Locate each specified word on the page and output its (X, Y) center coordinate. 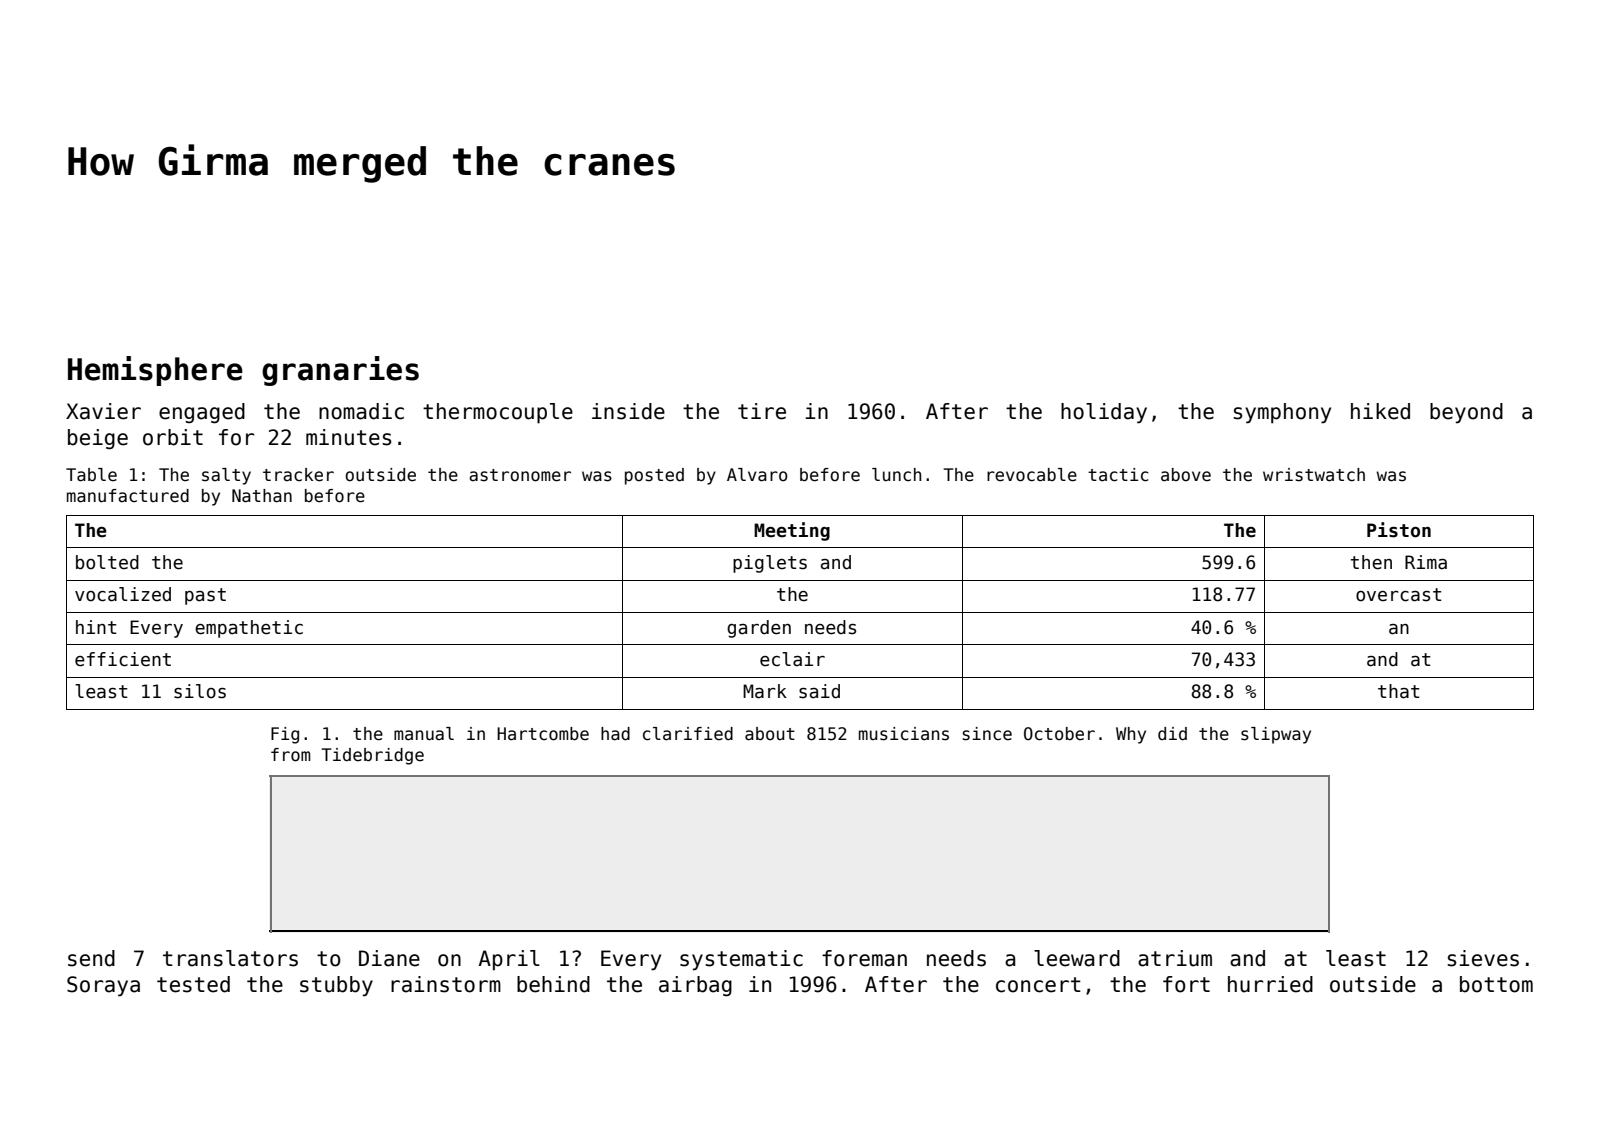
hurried (1270, 984)
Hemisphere (155, 371)
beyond (1466, 413)
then (1371, 562)
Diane (389, 958)
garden (759, 629)
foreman (864, 958)
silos (200, 691)
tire (762, 411)
